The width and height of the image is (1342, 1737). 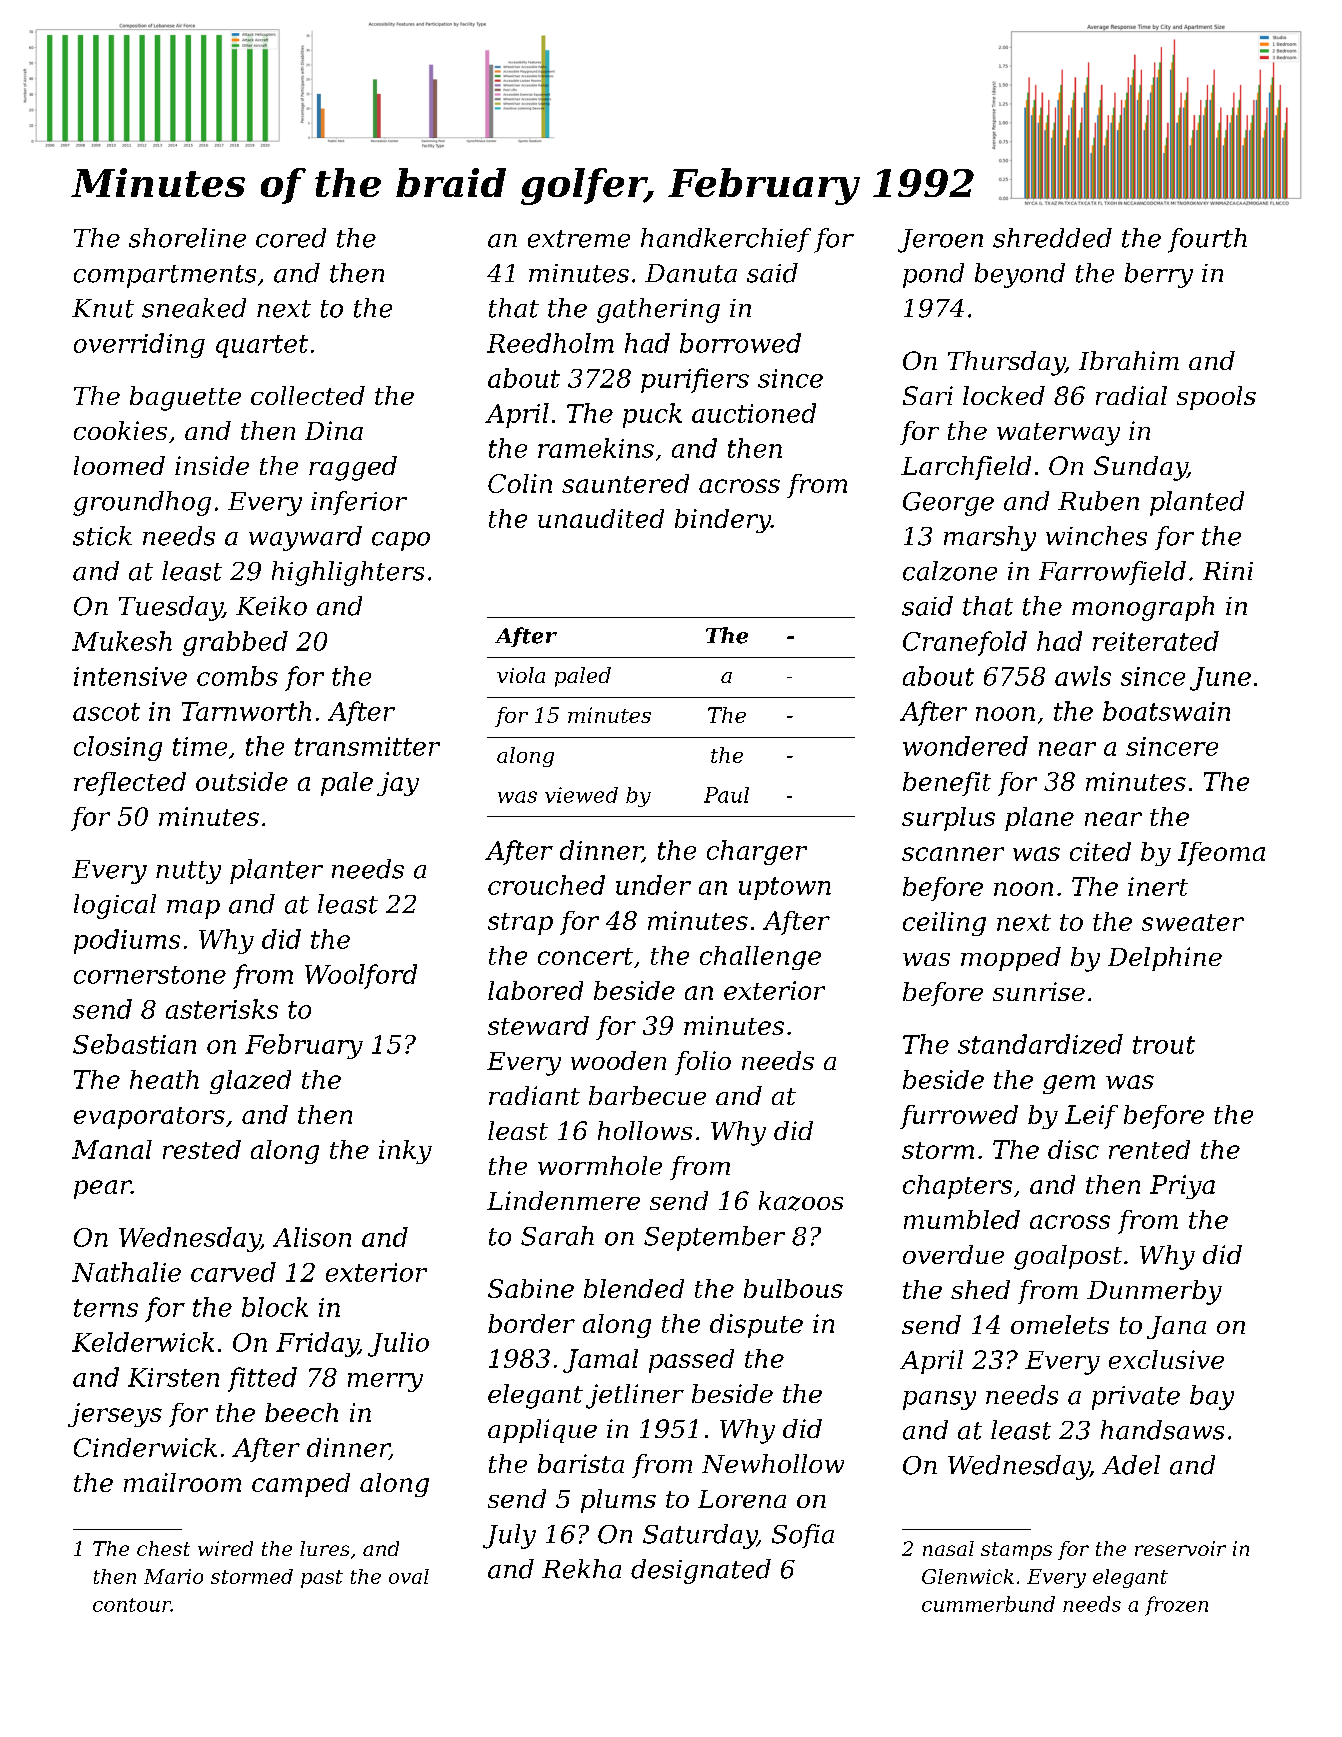 What do you see at coordinates (1131, 395) in the image?
I see `radial` at bounding box center [1131, 395].
